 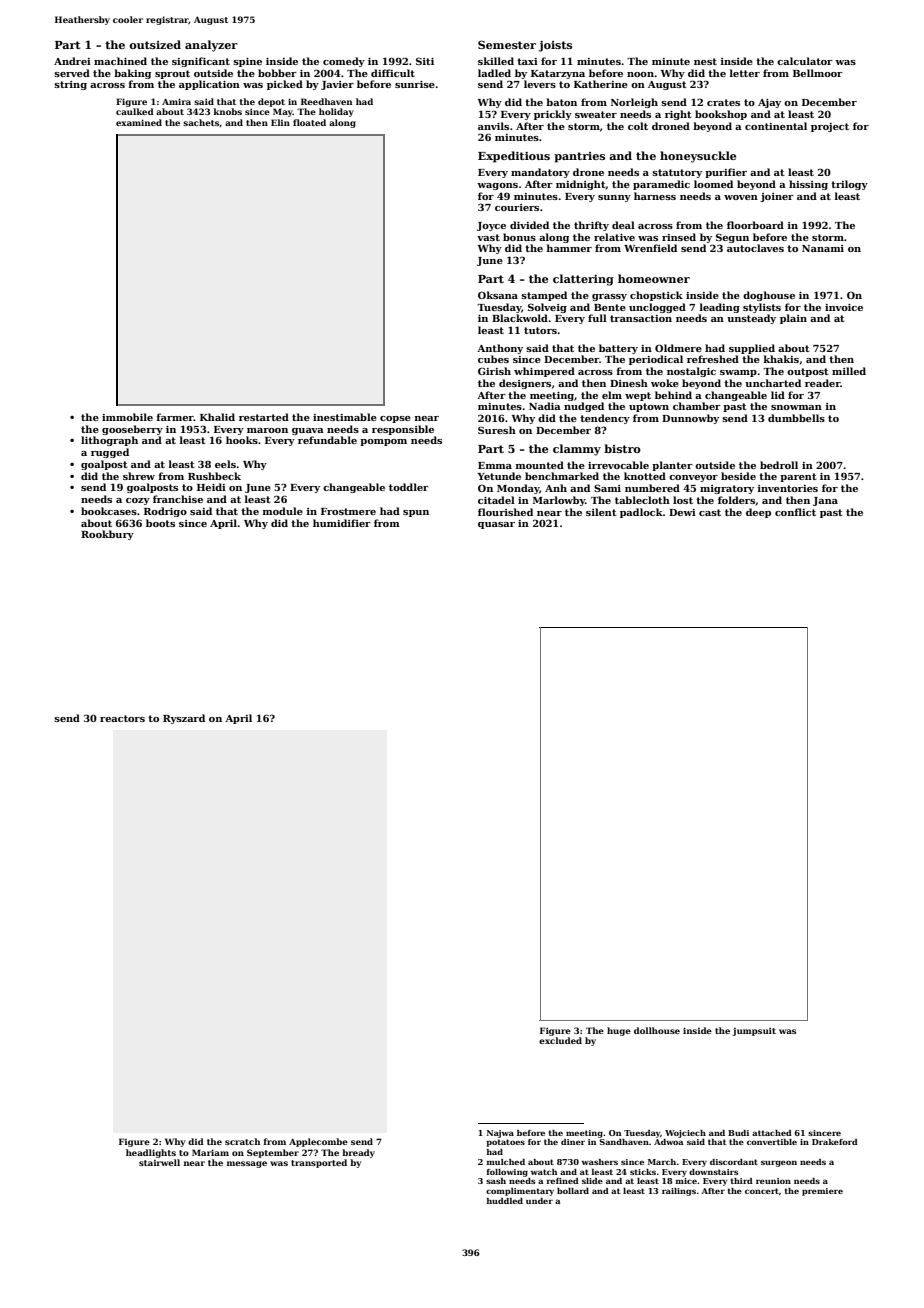 I want to click on spun, so click(x=416, y=513).
